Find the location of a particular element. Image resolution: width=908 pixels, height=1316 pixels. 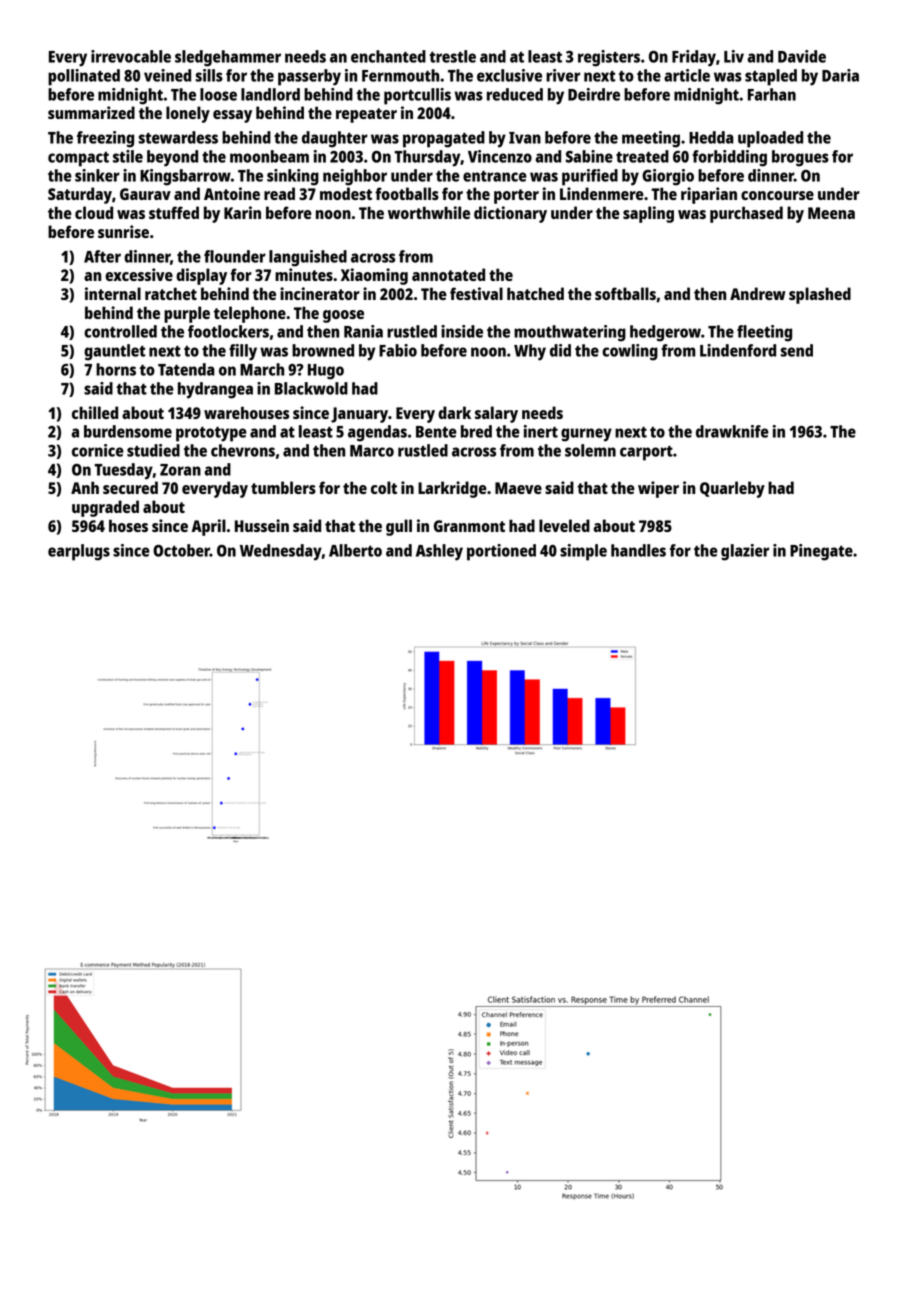

Quarleby is located at coordinates (732, 489).
